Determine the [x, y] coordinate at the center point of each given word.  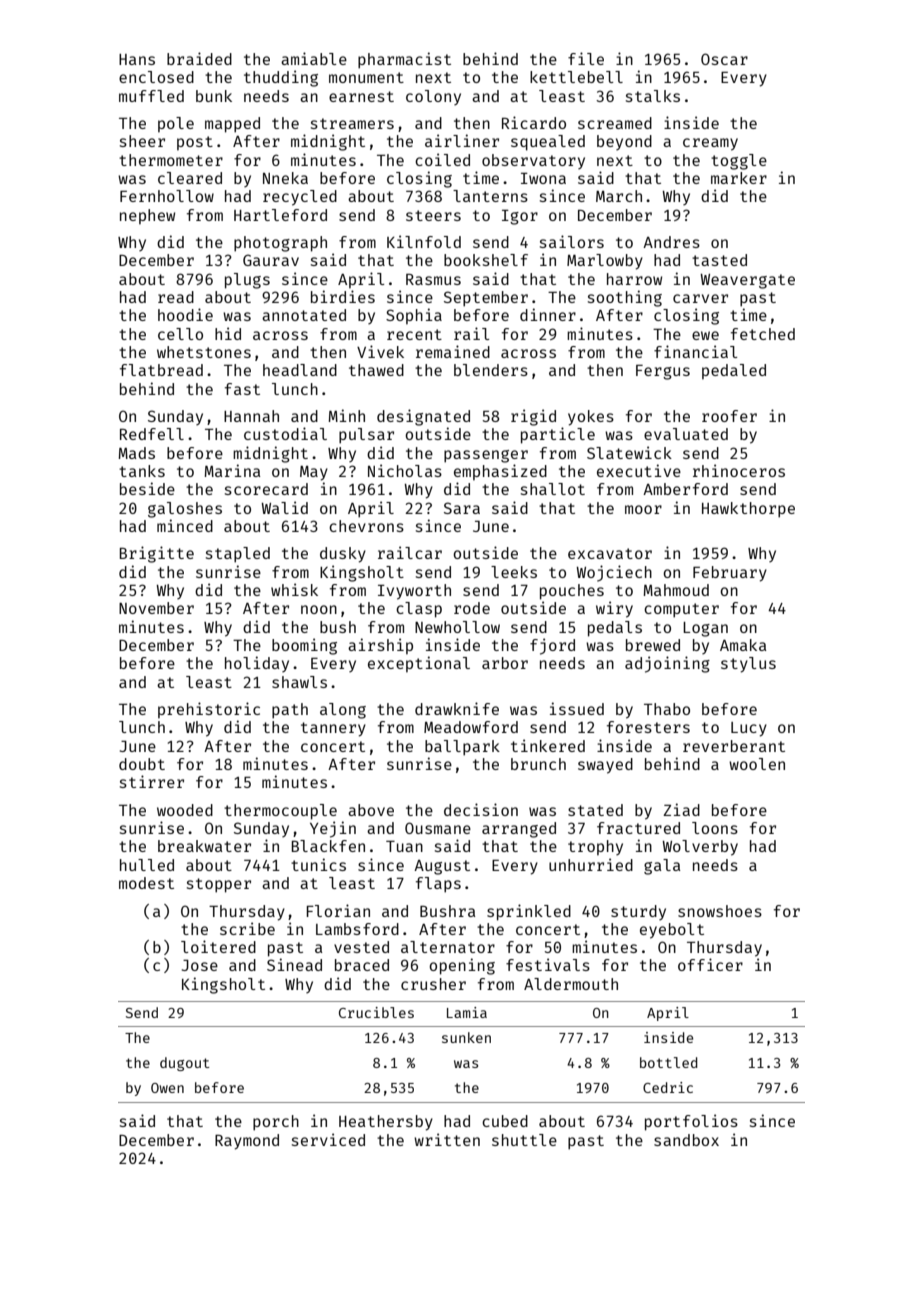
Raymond [247, 1142]
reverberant [734, 746]
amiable [314, 58]
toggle [739, 162]
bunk [214, 96]
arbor [505, 663]
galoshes [185, 510]
